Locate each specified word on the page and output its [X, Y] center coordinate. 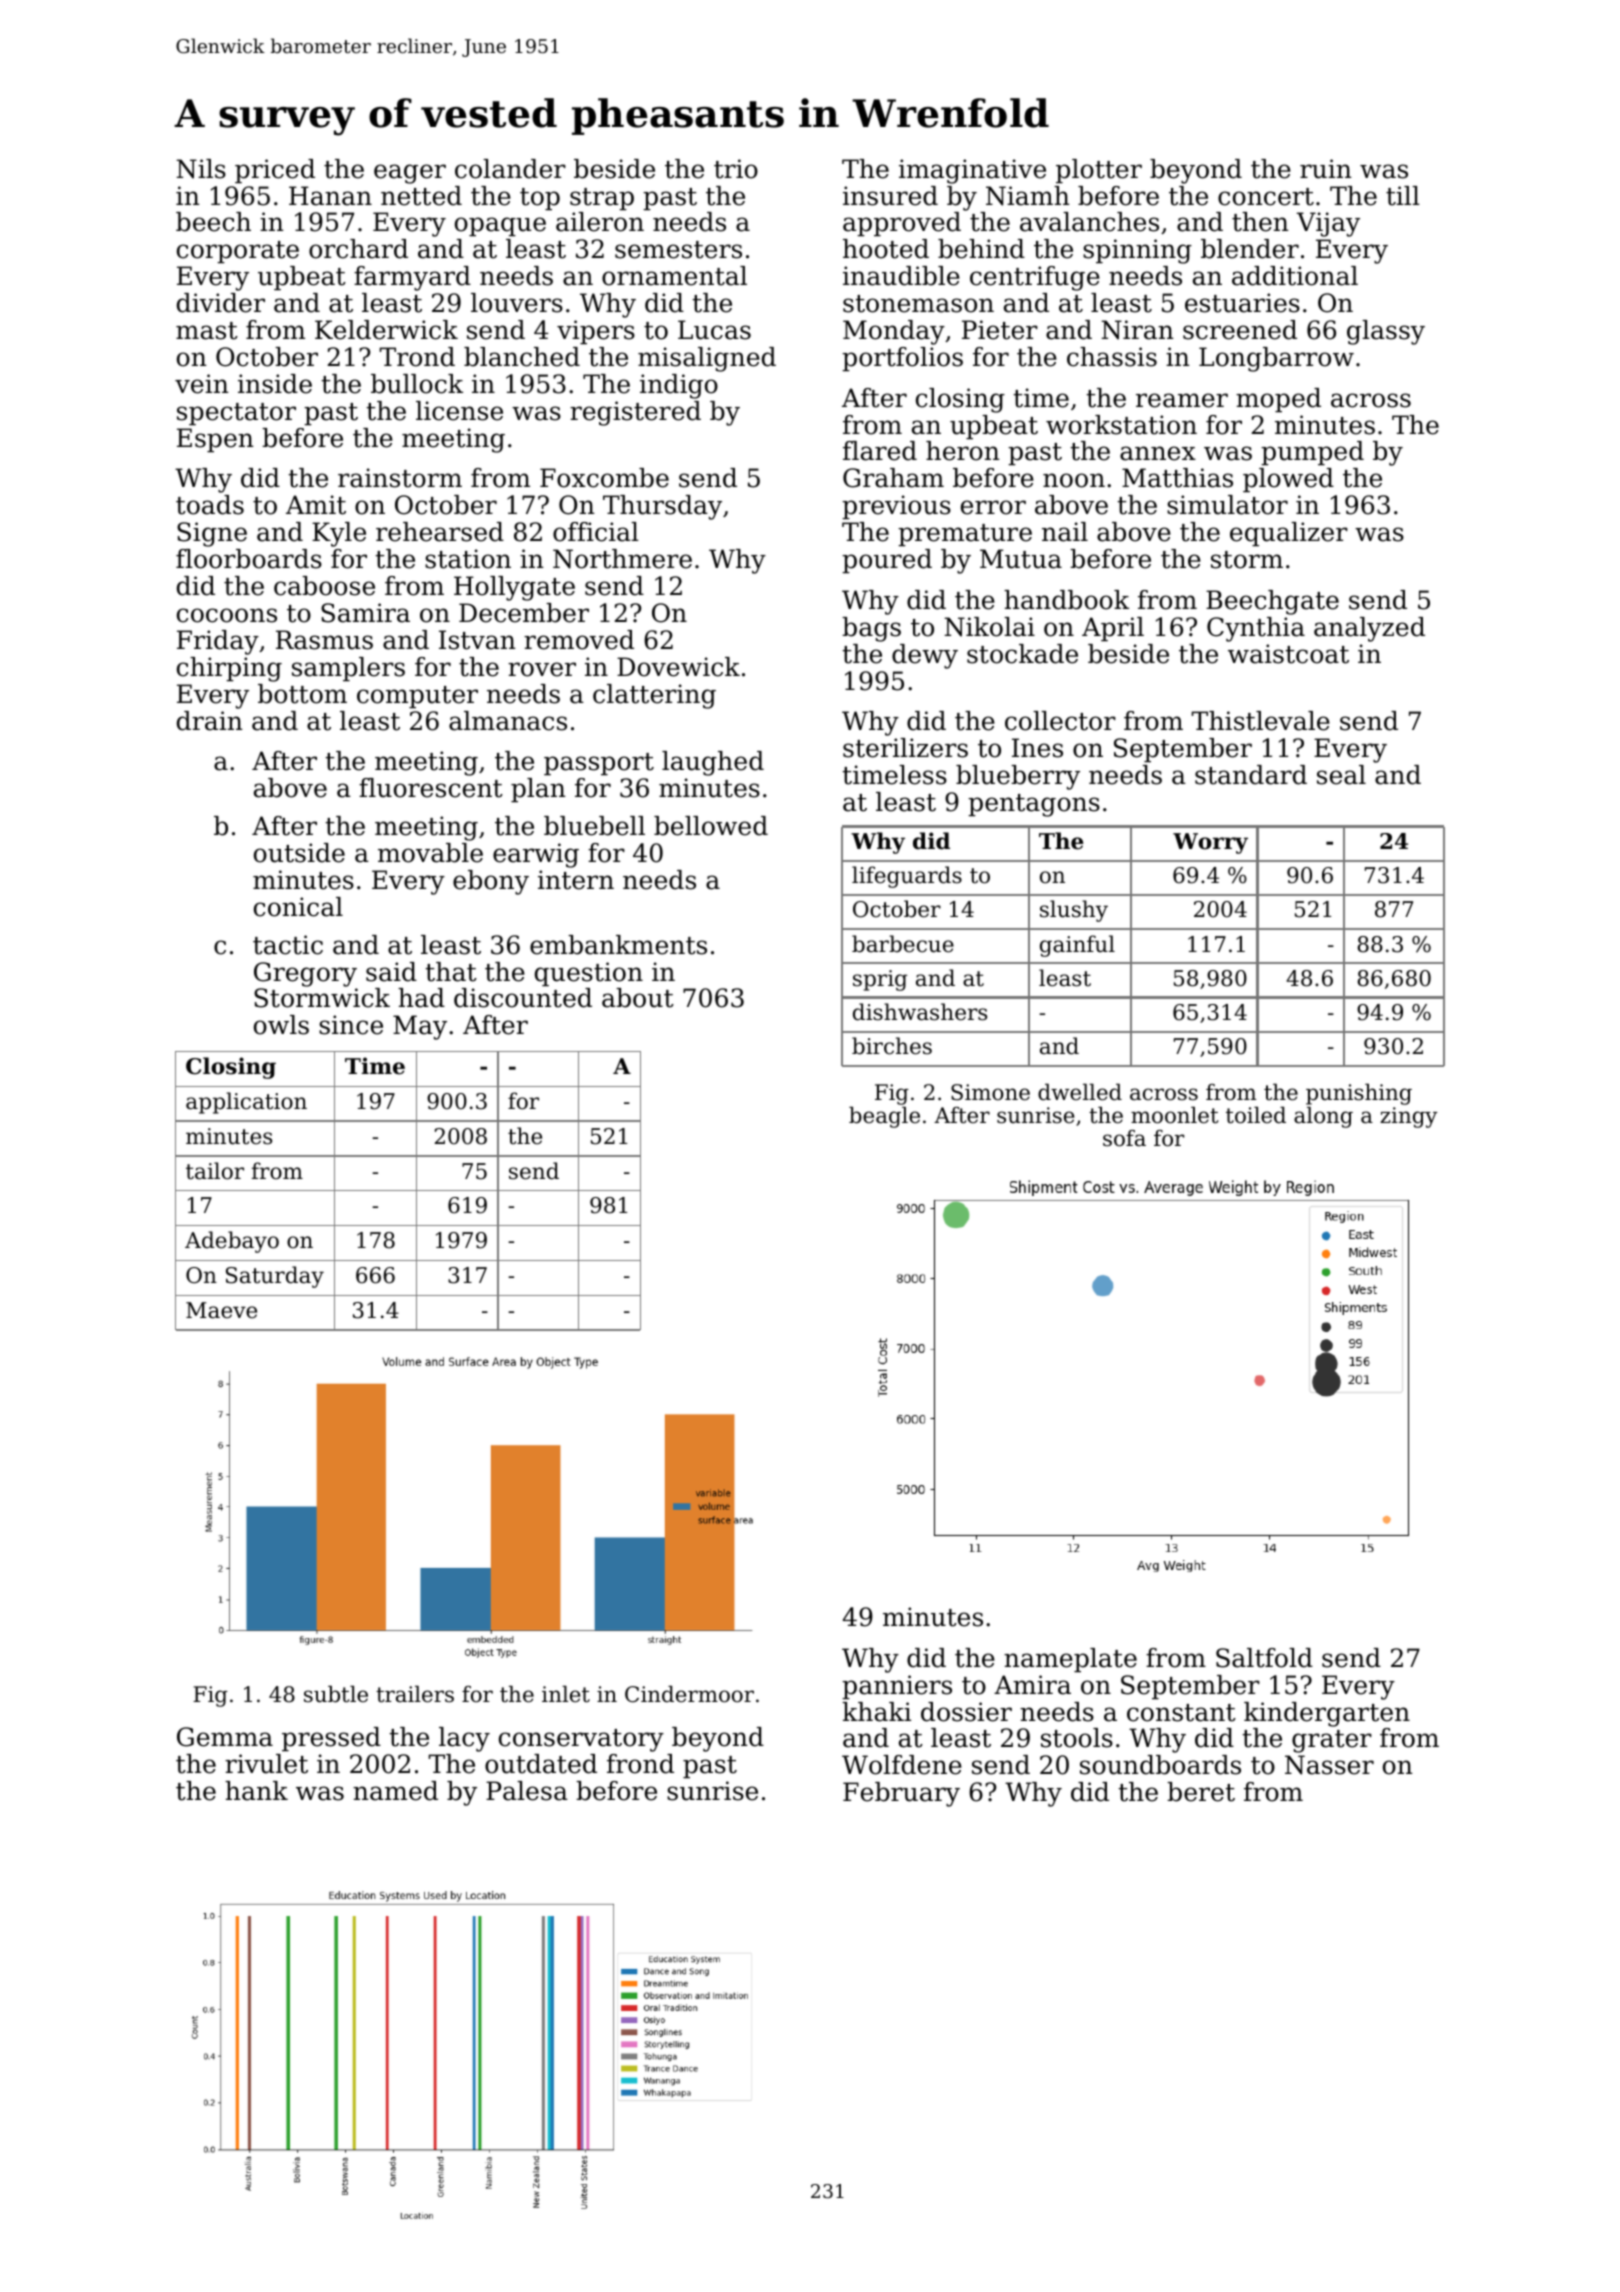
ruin [1326, 169]
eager [410, 174]
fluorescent [431, 788]
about [638, 998]
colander [510, 169]
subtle [336, 1694]
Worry [1210, 843]
